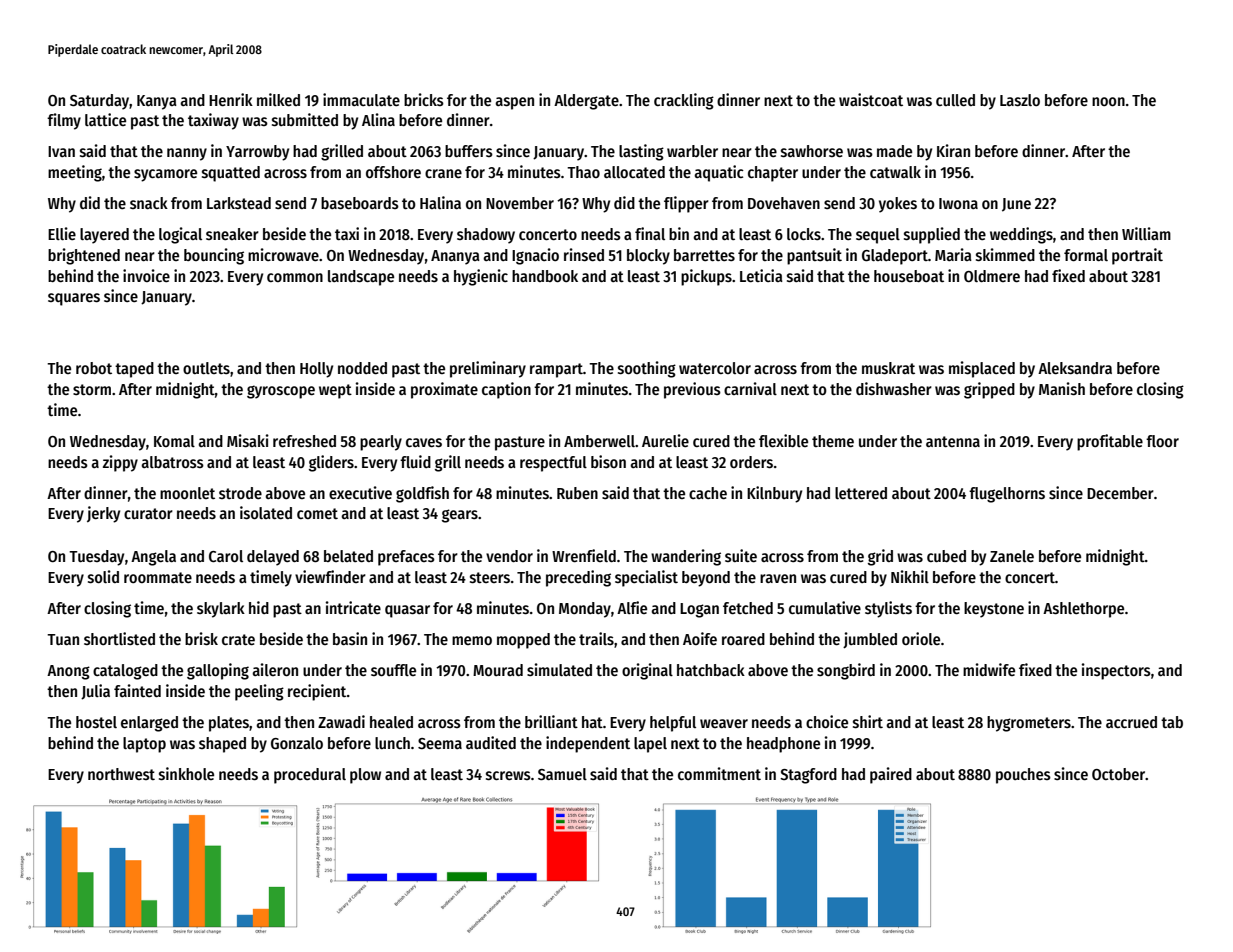 The width and height of the screenshot is (1233, 952). What do you see at coordinates (1023, 776) in the screenshot?
I see `pouches` at bounding box center [1023, 776].
